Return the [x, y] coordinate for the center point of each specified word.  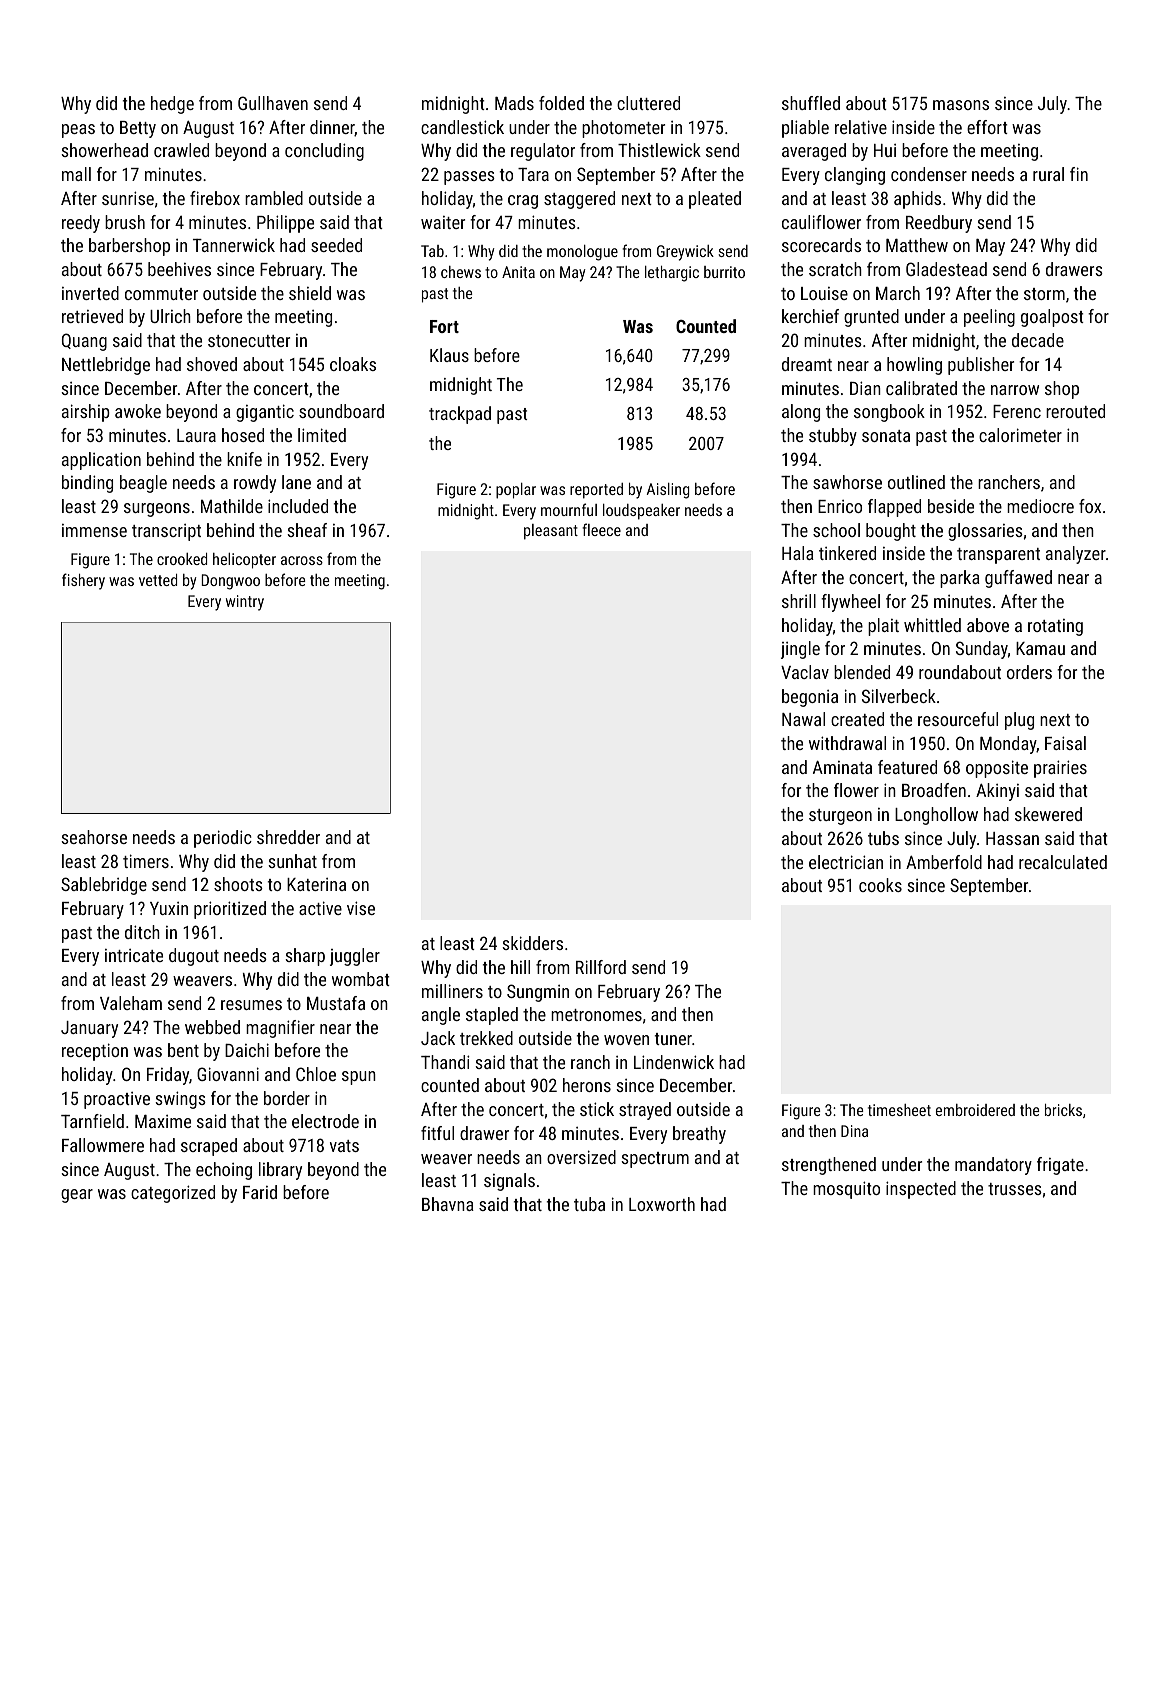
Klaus [449, 355]
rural [1048, 174]
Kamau [1040, 648]
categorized [173, 1194]
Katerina [316, 884]
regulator [543, 152]
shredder [288, 837]
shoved [212, 364]
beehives [179, 269]
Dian [865, 388]
